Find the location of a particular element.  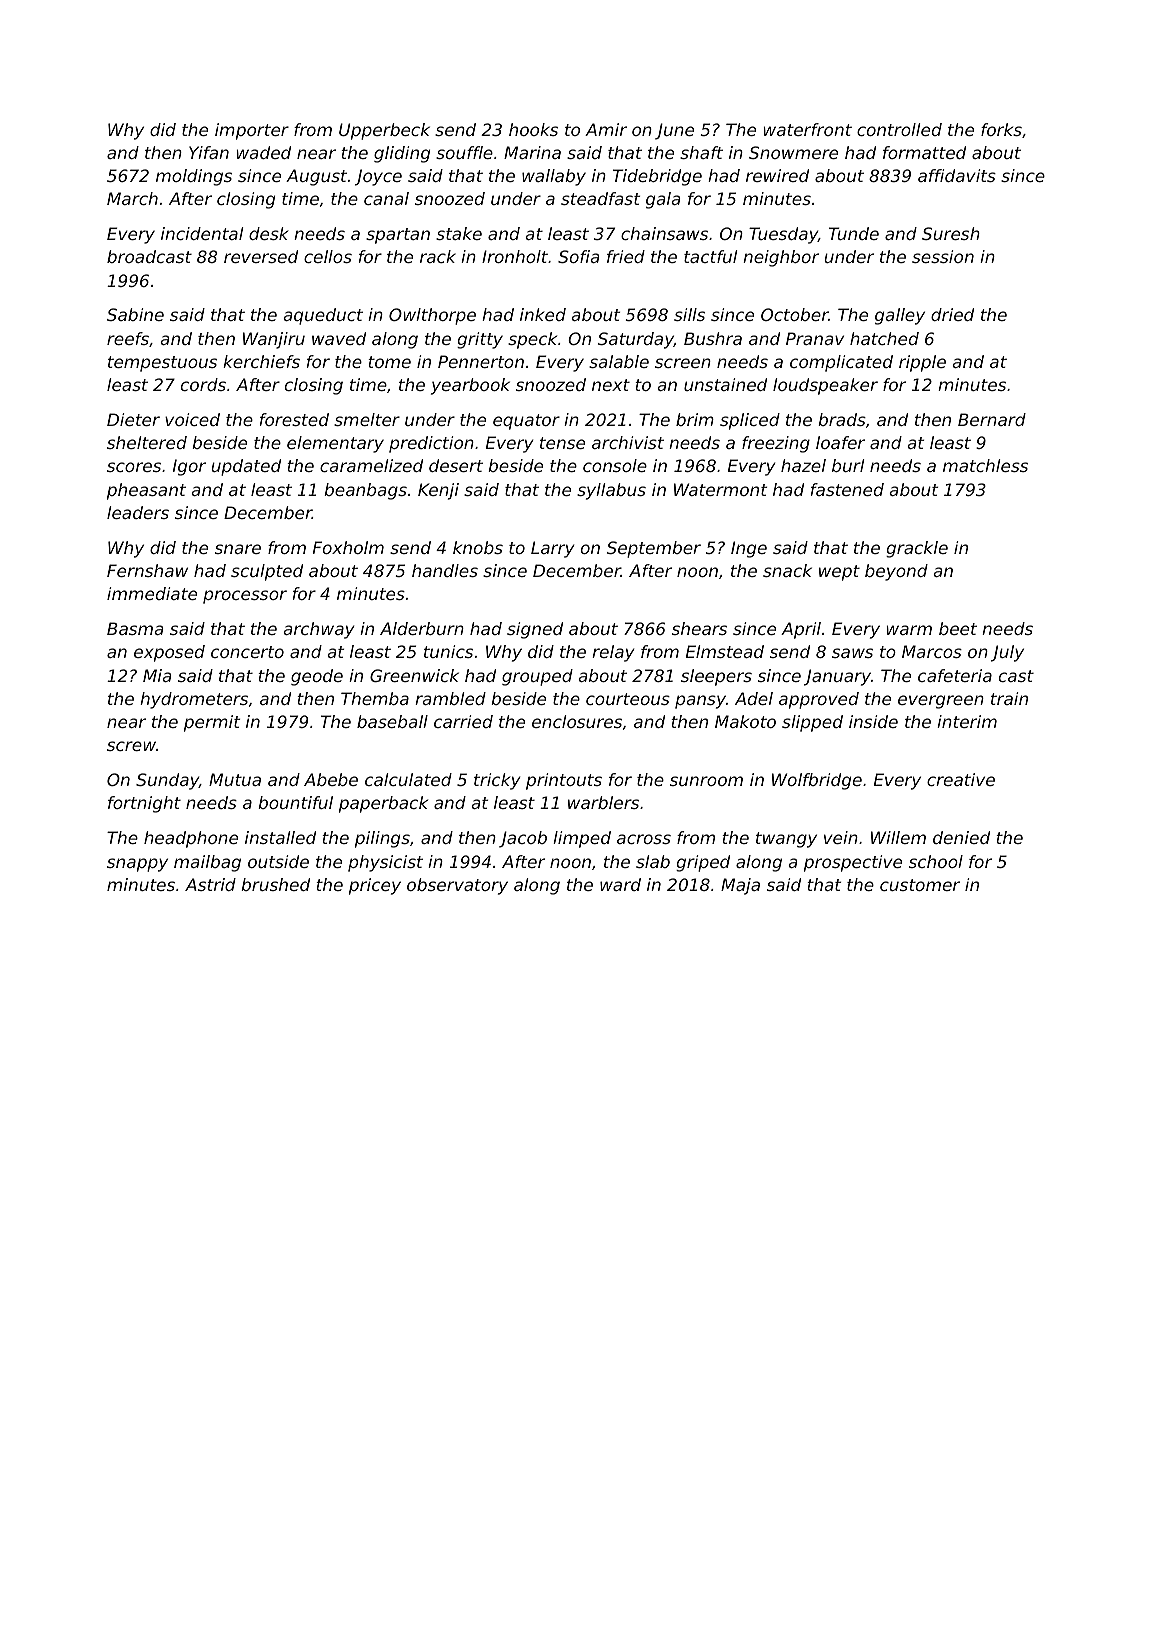

forks is located at coordinates (1001, 129).
